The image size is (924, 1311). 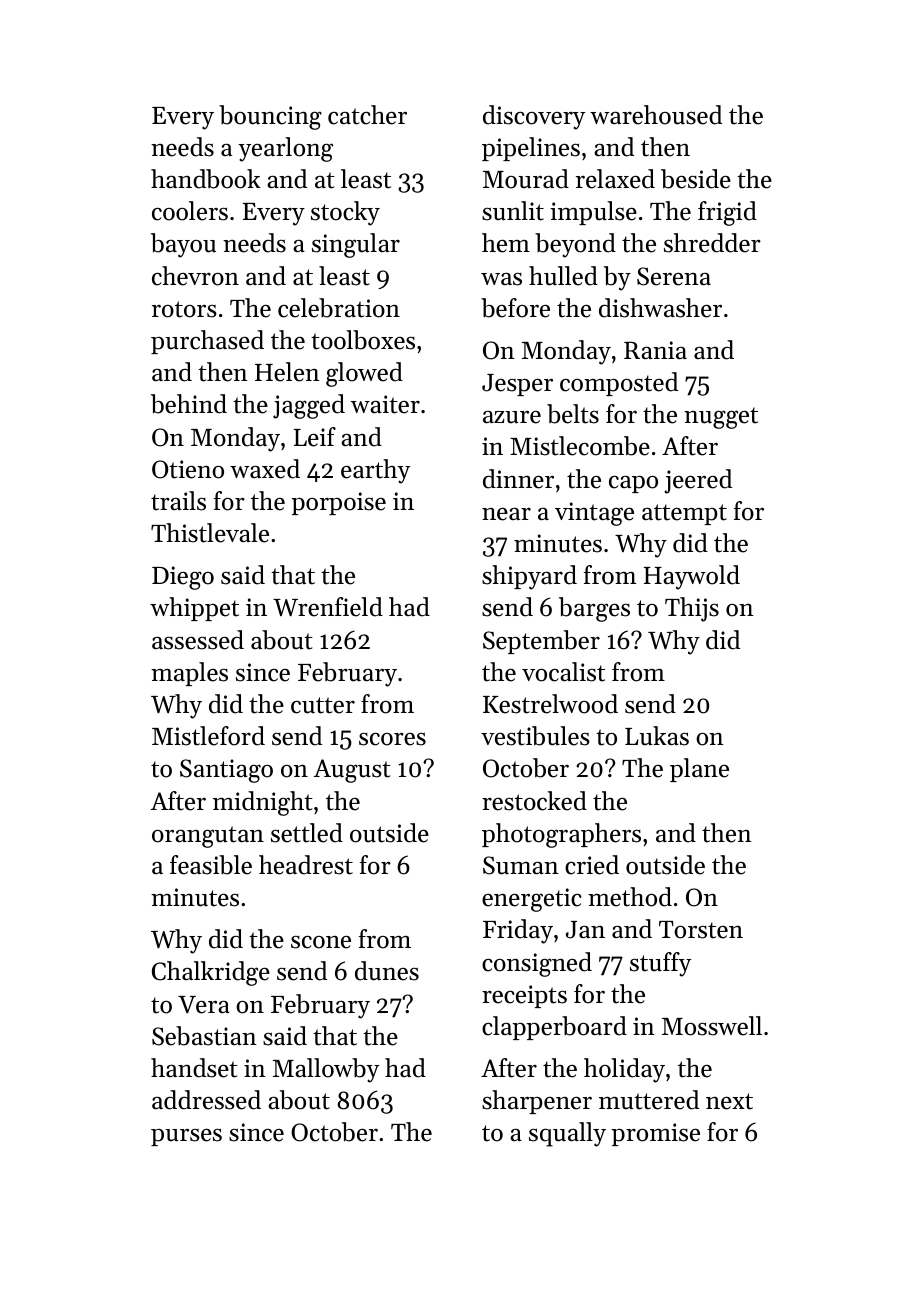 What do you see at coordinates (338, 503) in the document?
I see `porpoise` at bounding box center [338, 503].
